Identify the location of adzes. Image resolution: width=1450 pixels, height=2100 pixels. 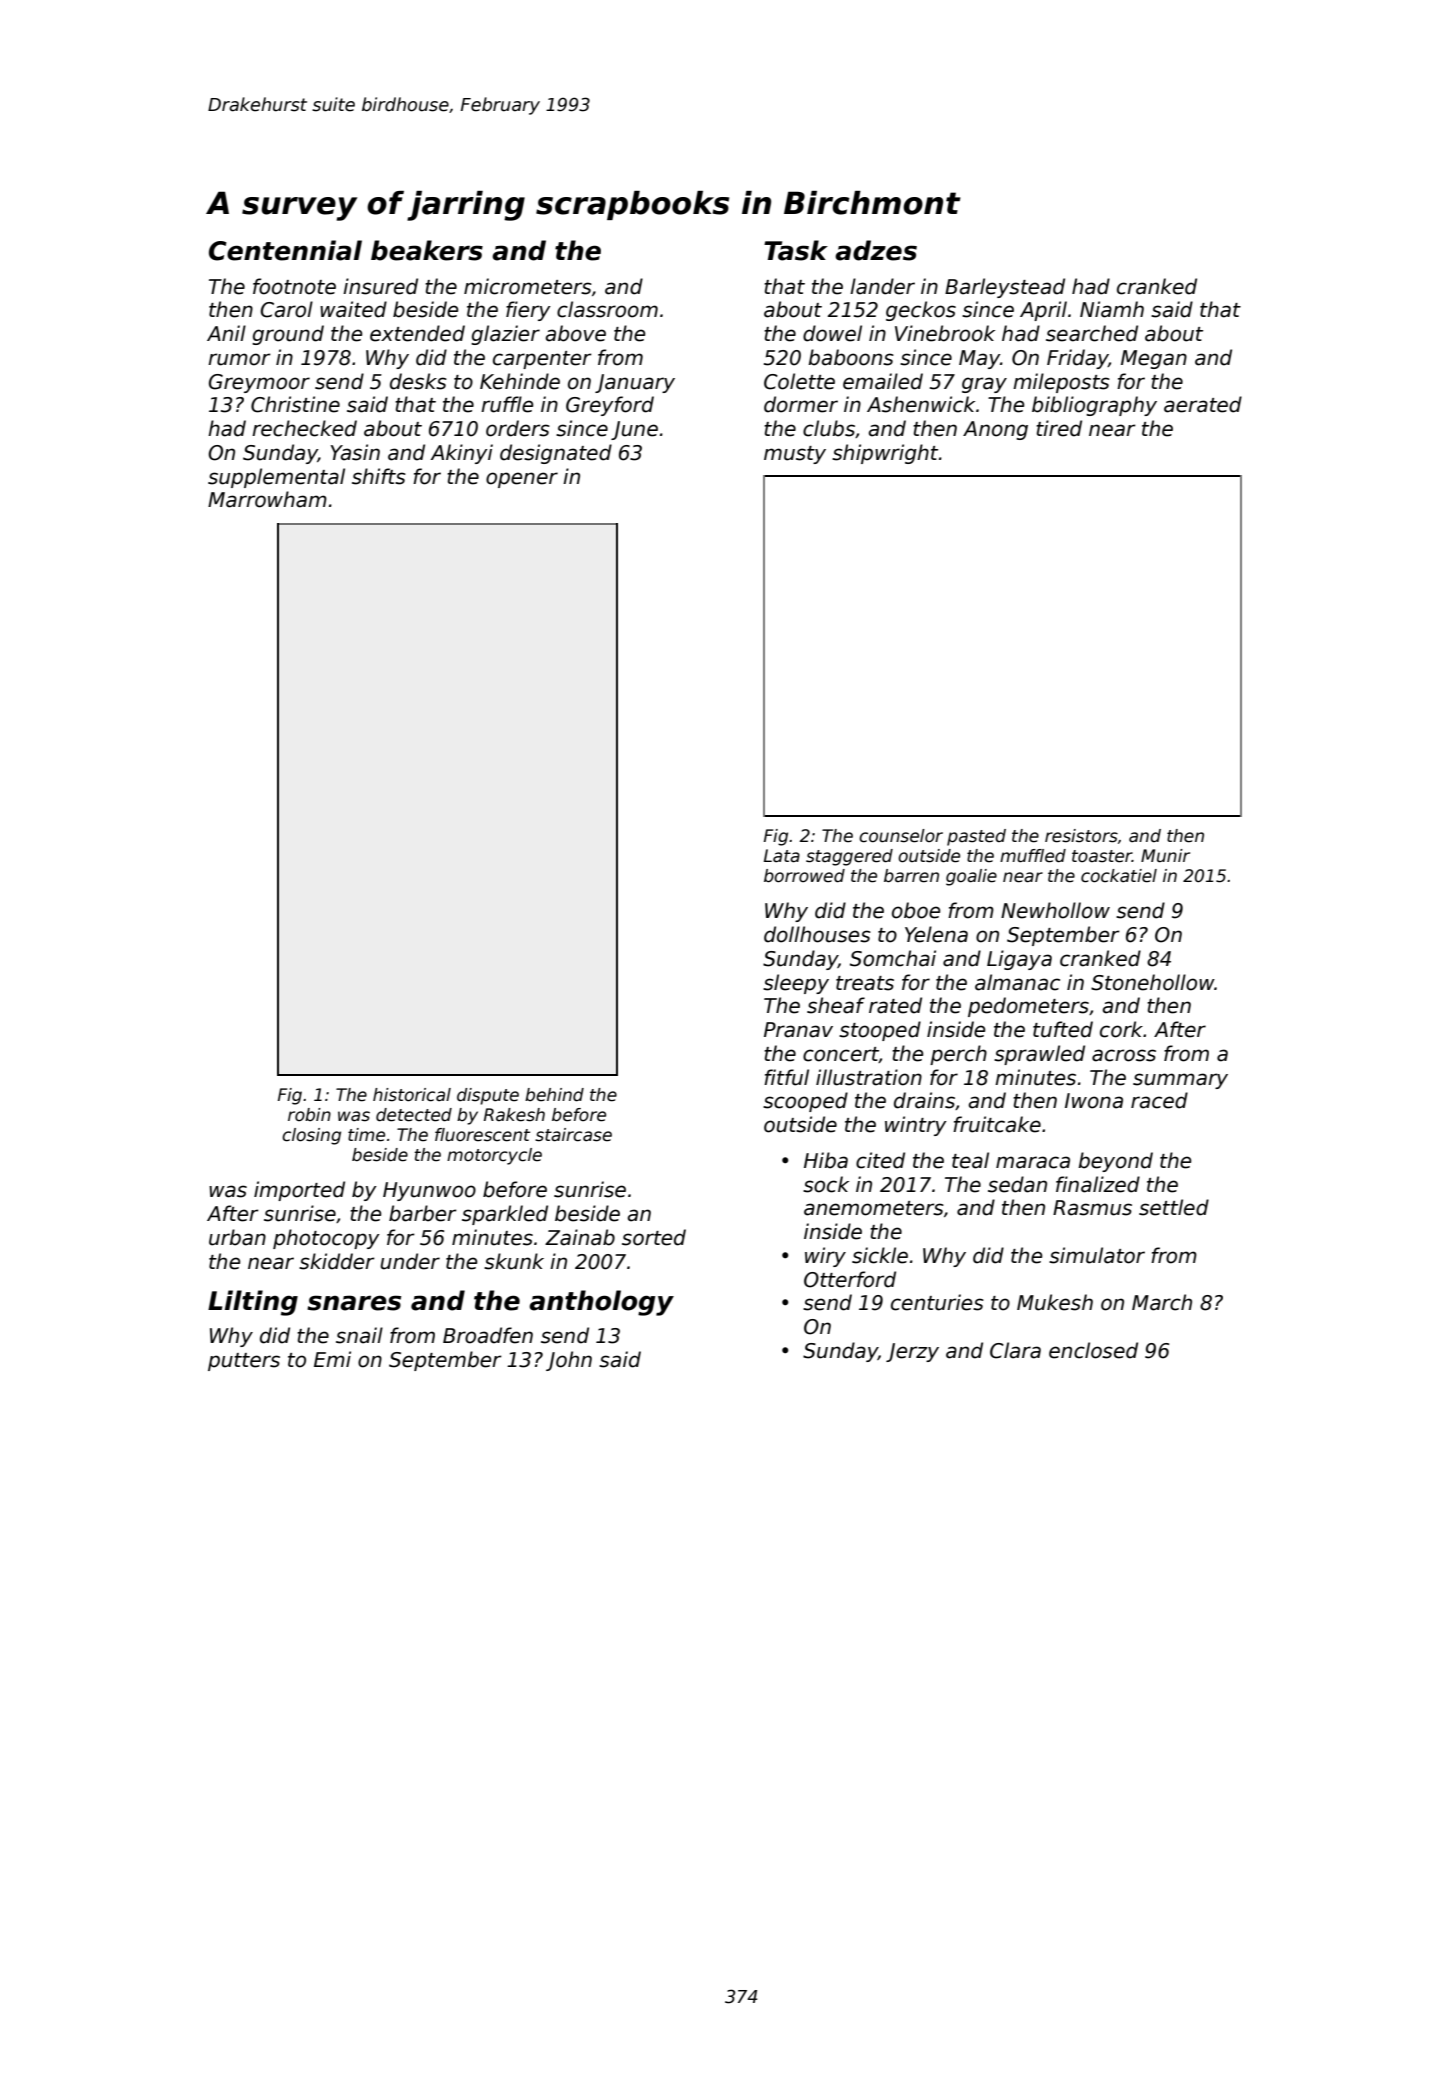
(876, 250).
